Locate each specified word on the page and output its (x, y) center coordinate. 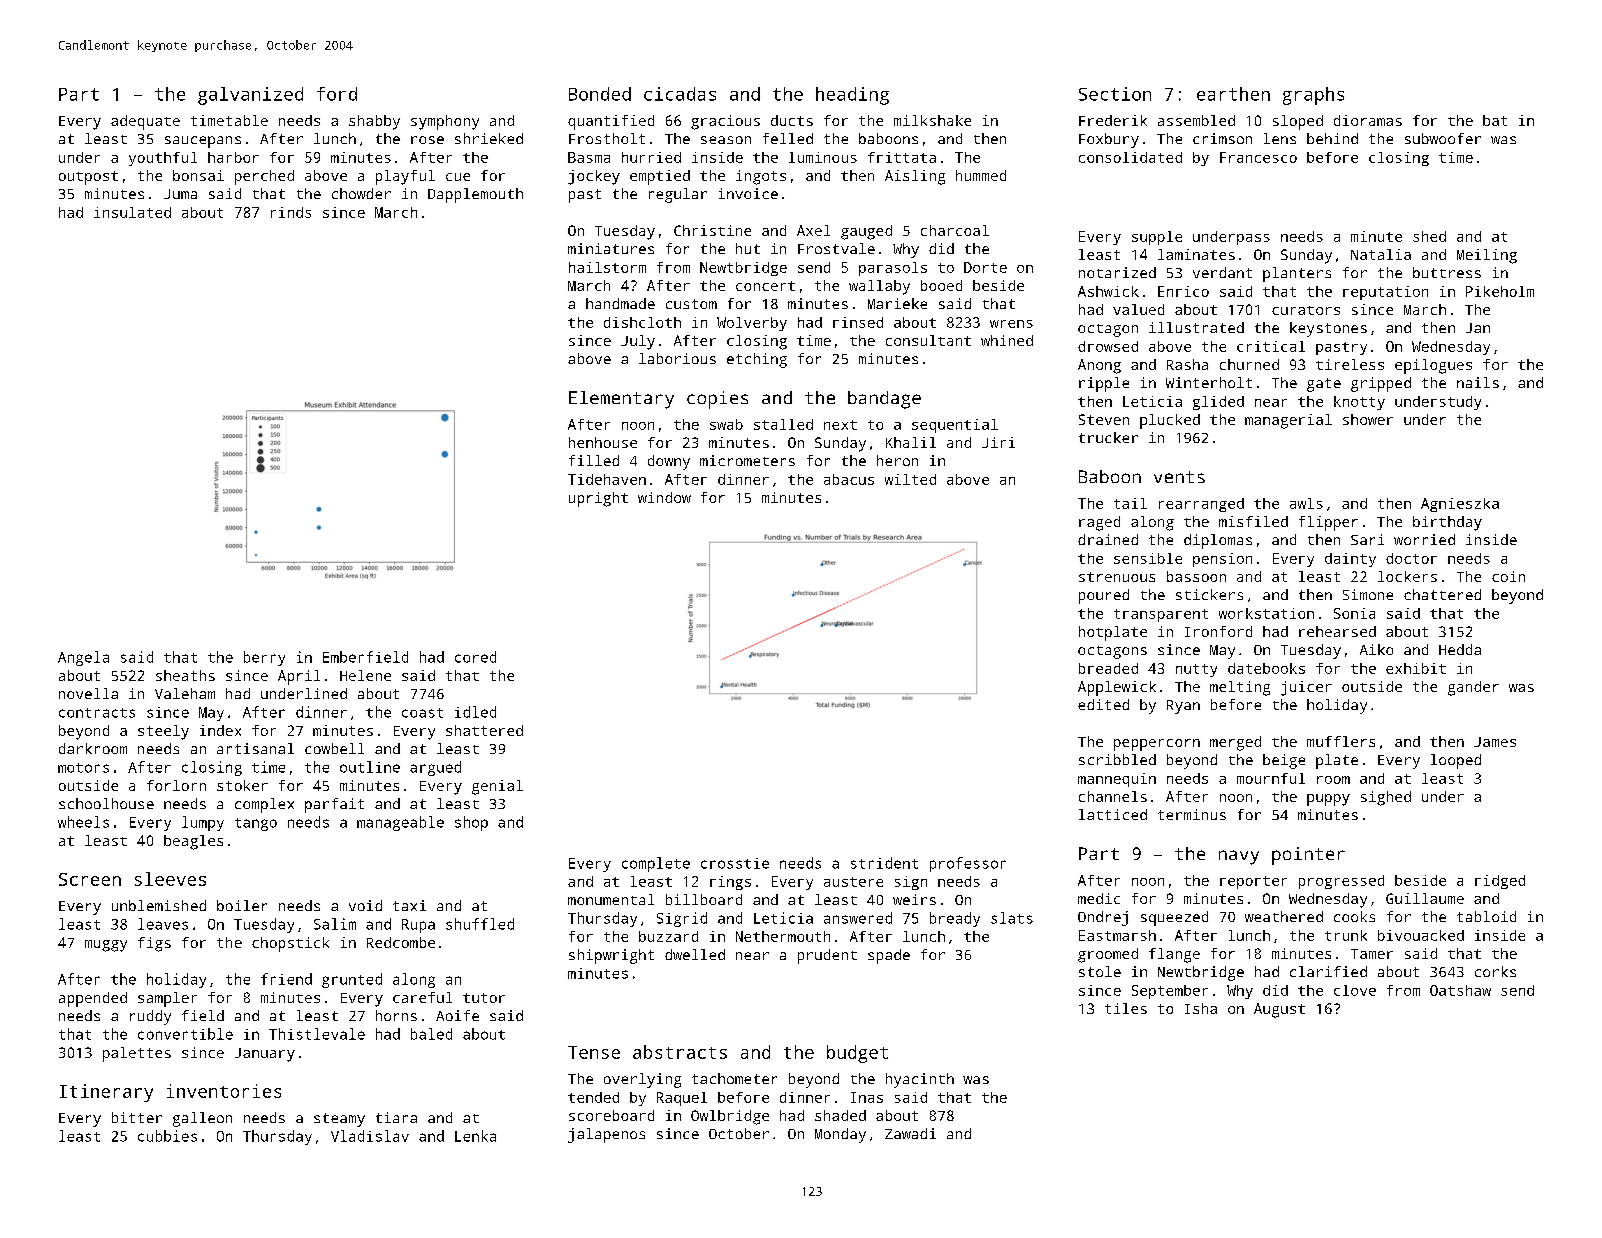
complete (656, 864)
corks (1495, 971)
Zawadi (910, 1133)
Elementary (621, 400)
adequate (145, 122)
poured (1104, 596)
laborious (677, 358)
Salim (335, 924)
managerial (1288, 421)
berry (264, 658)
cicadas (680, 94)
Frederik (1113, 120)
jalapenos (606, 1135)
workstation (1266, 613)
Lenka (475, 1136)
